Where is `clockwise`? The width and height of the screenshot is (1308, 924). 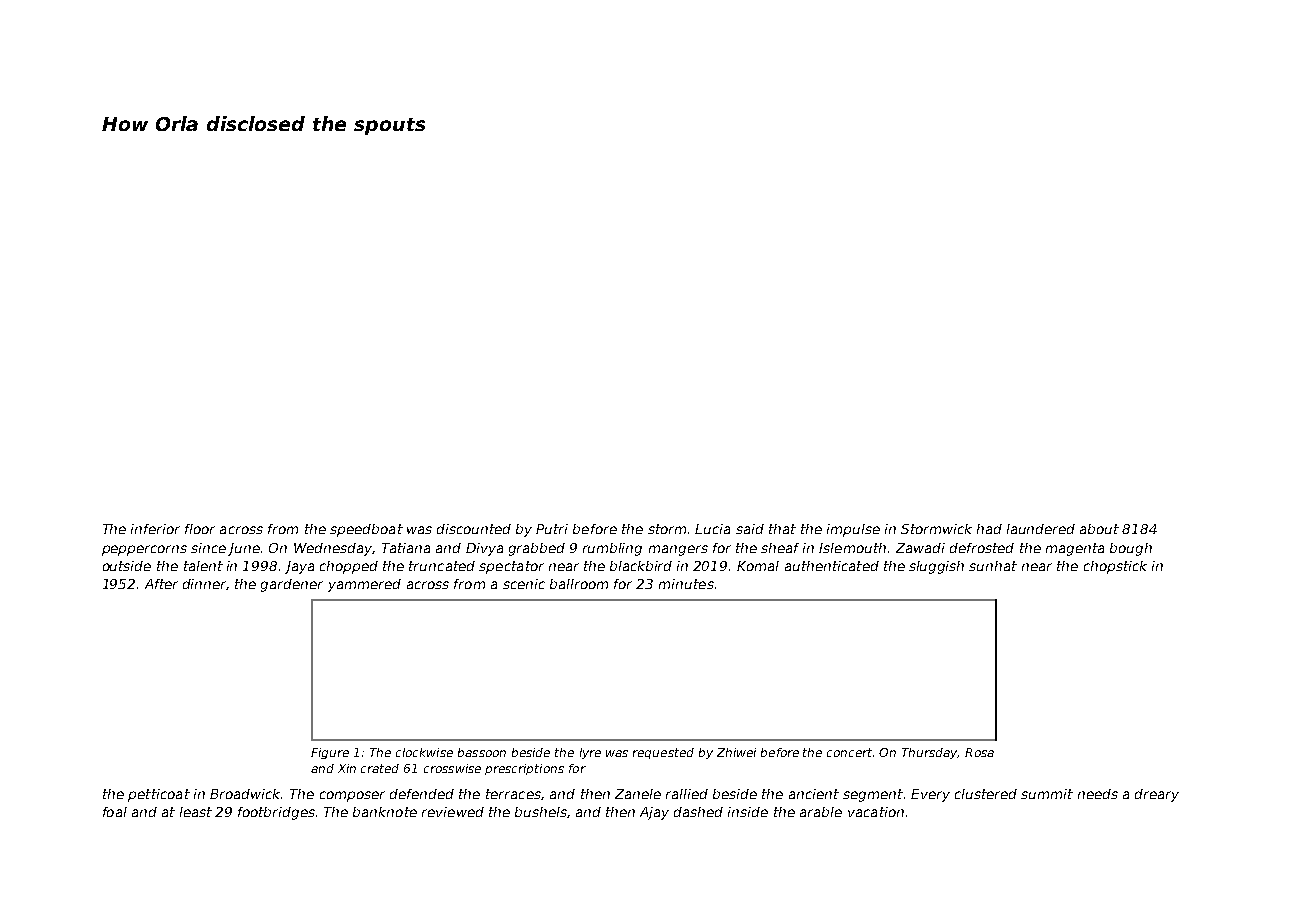
clockwise is located at coordinates (424, 752).
